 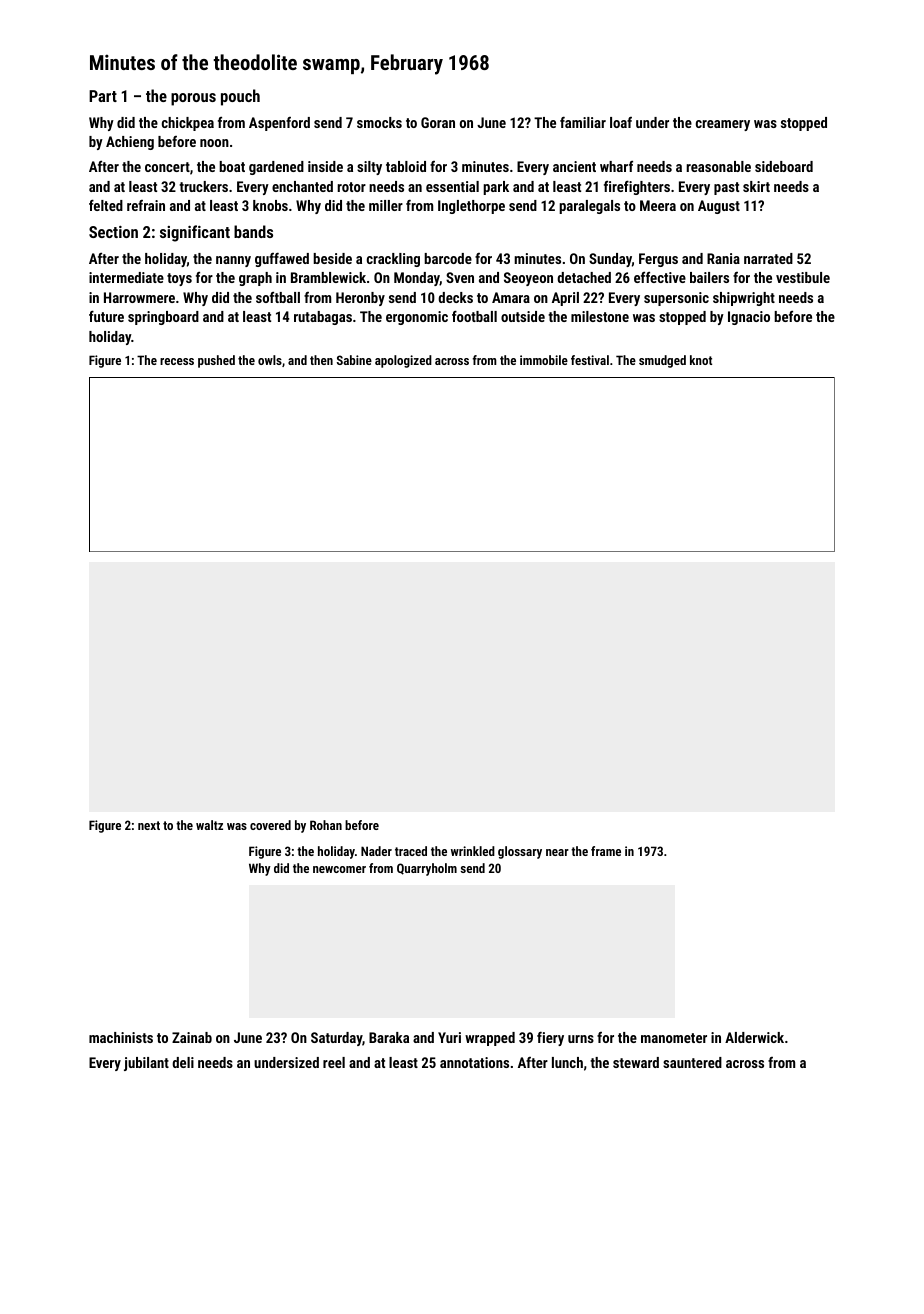 I want to click on smocks, so click(x=379, y=122).
